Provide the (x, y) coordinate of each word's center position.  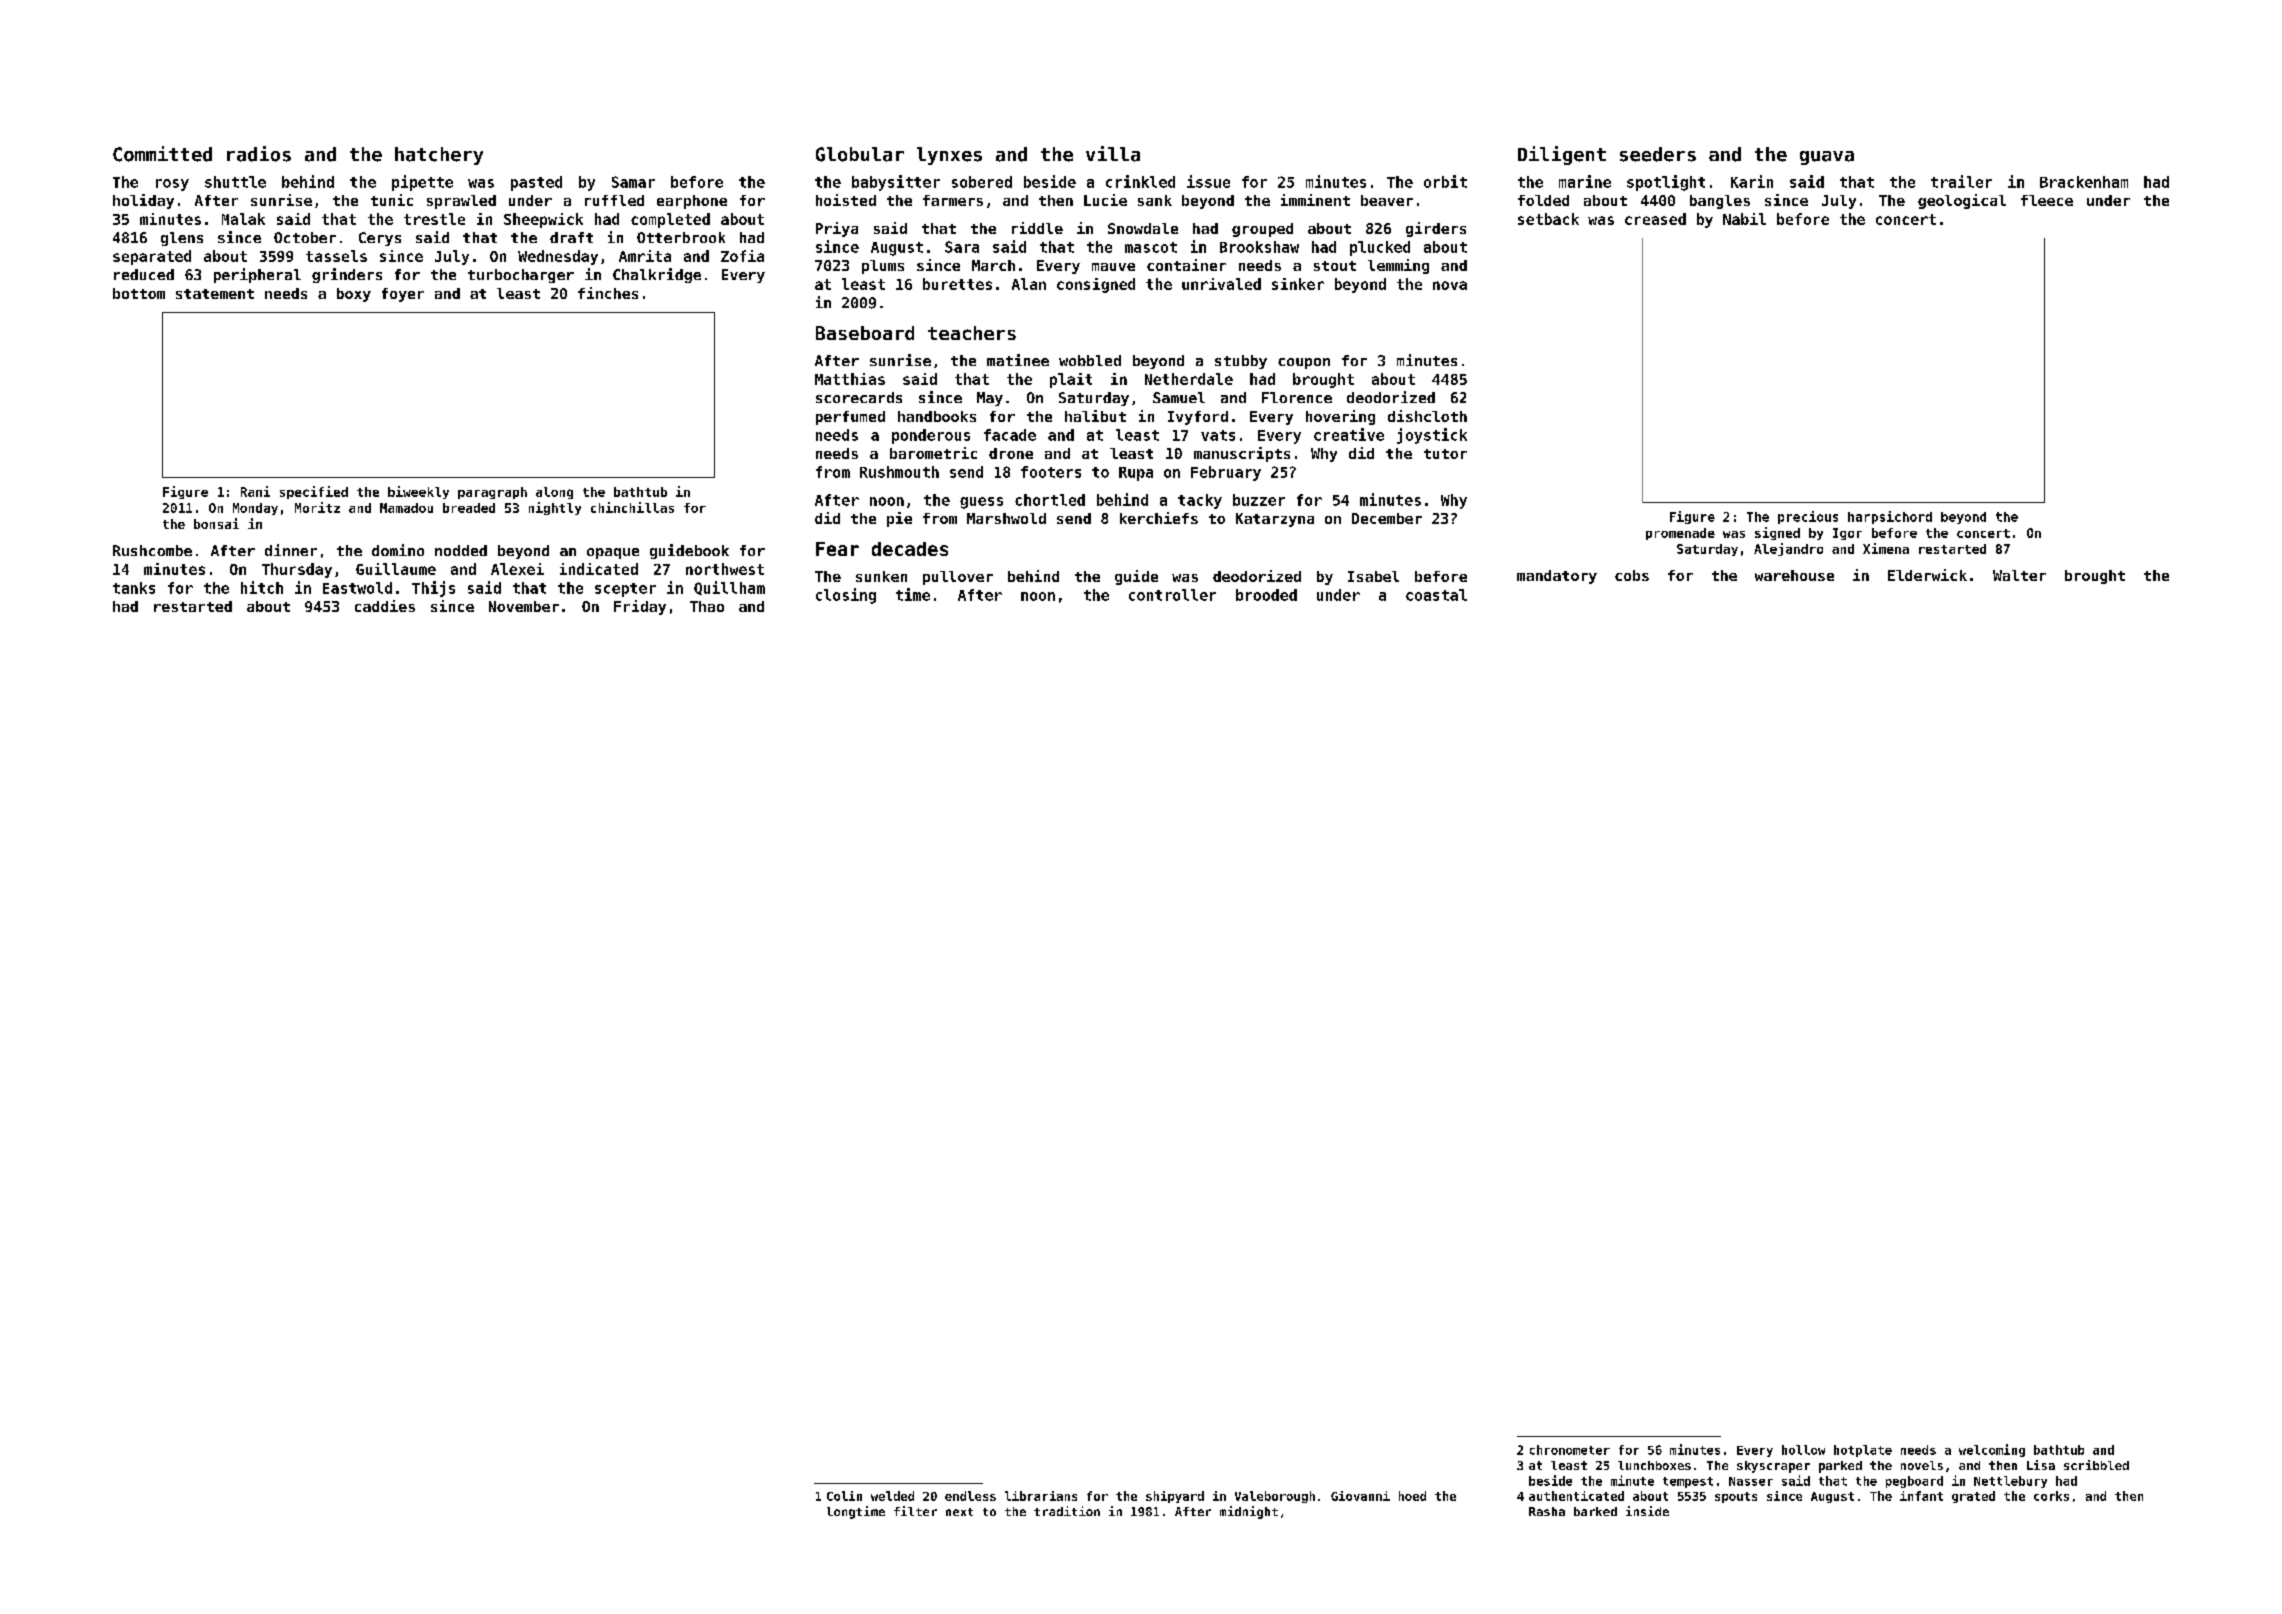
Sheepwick (543, 220)
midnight (1249, 1512)
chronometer (1570, 1450)
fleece (2047, 200)
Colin (844, 1496)
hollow (1803, 1450)
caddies (385, 606)
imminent (1315, 200)
